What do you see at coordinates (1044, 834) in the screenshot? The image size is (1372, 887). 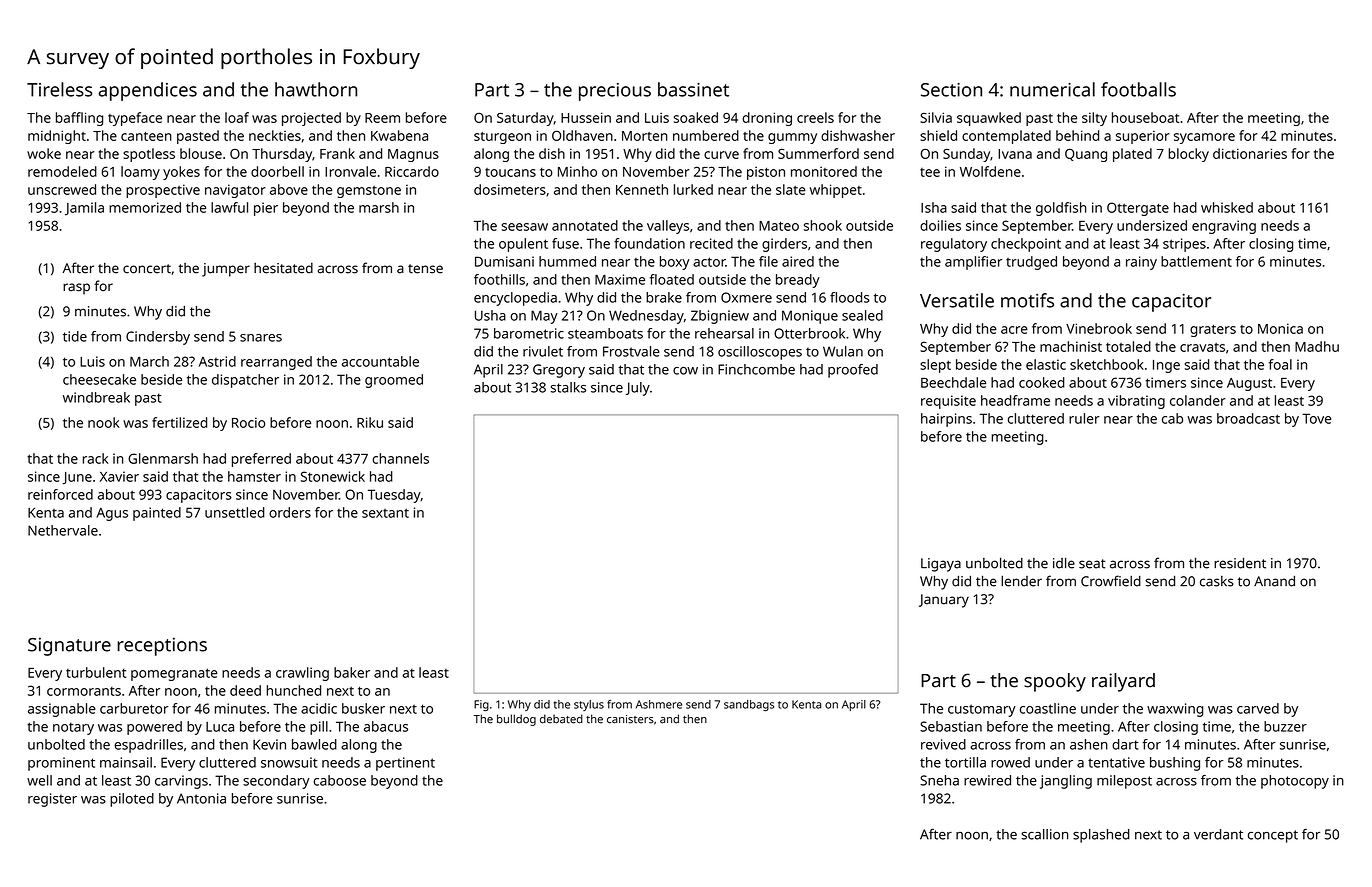 I see `scallion` at bounding box center [1044, 834].
